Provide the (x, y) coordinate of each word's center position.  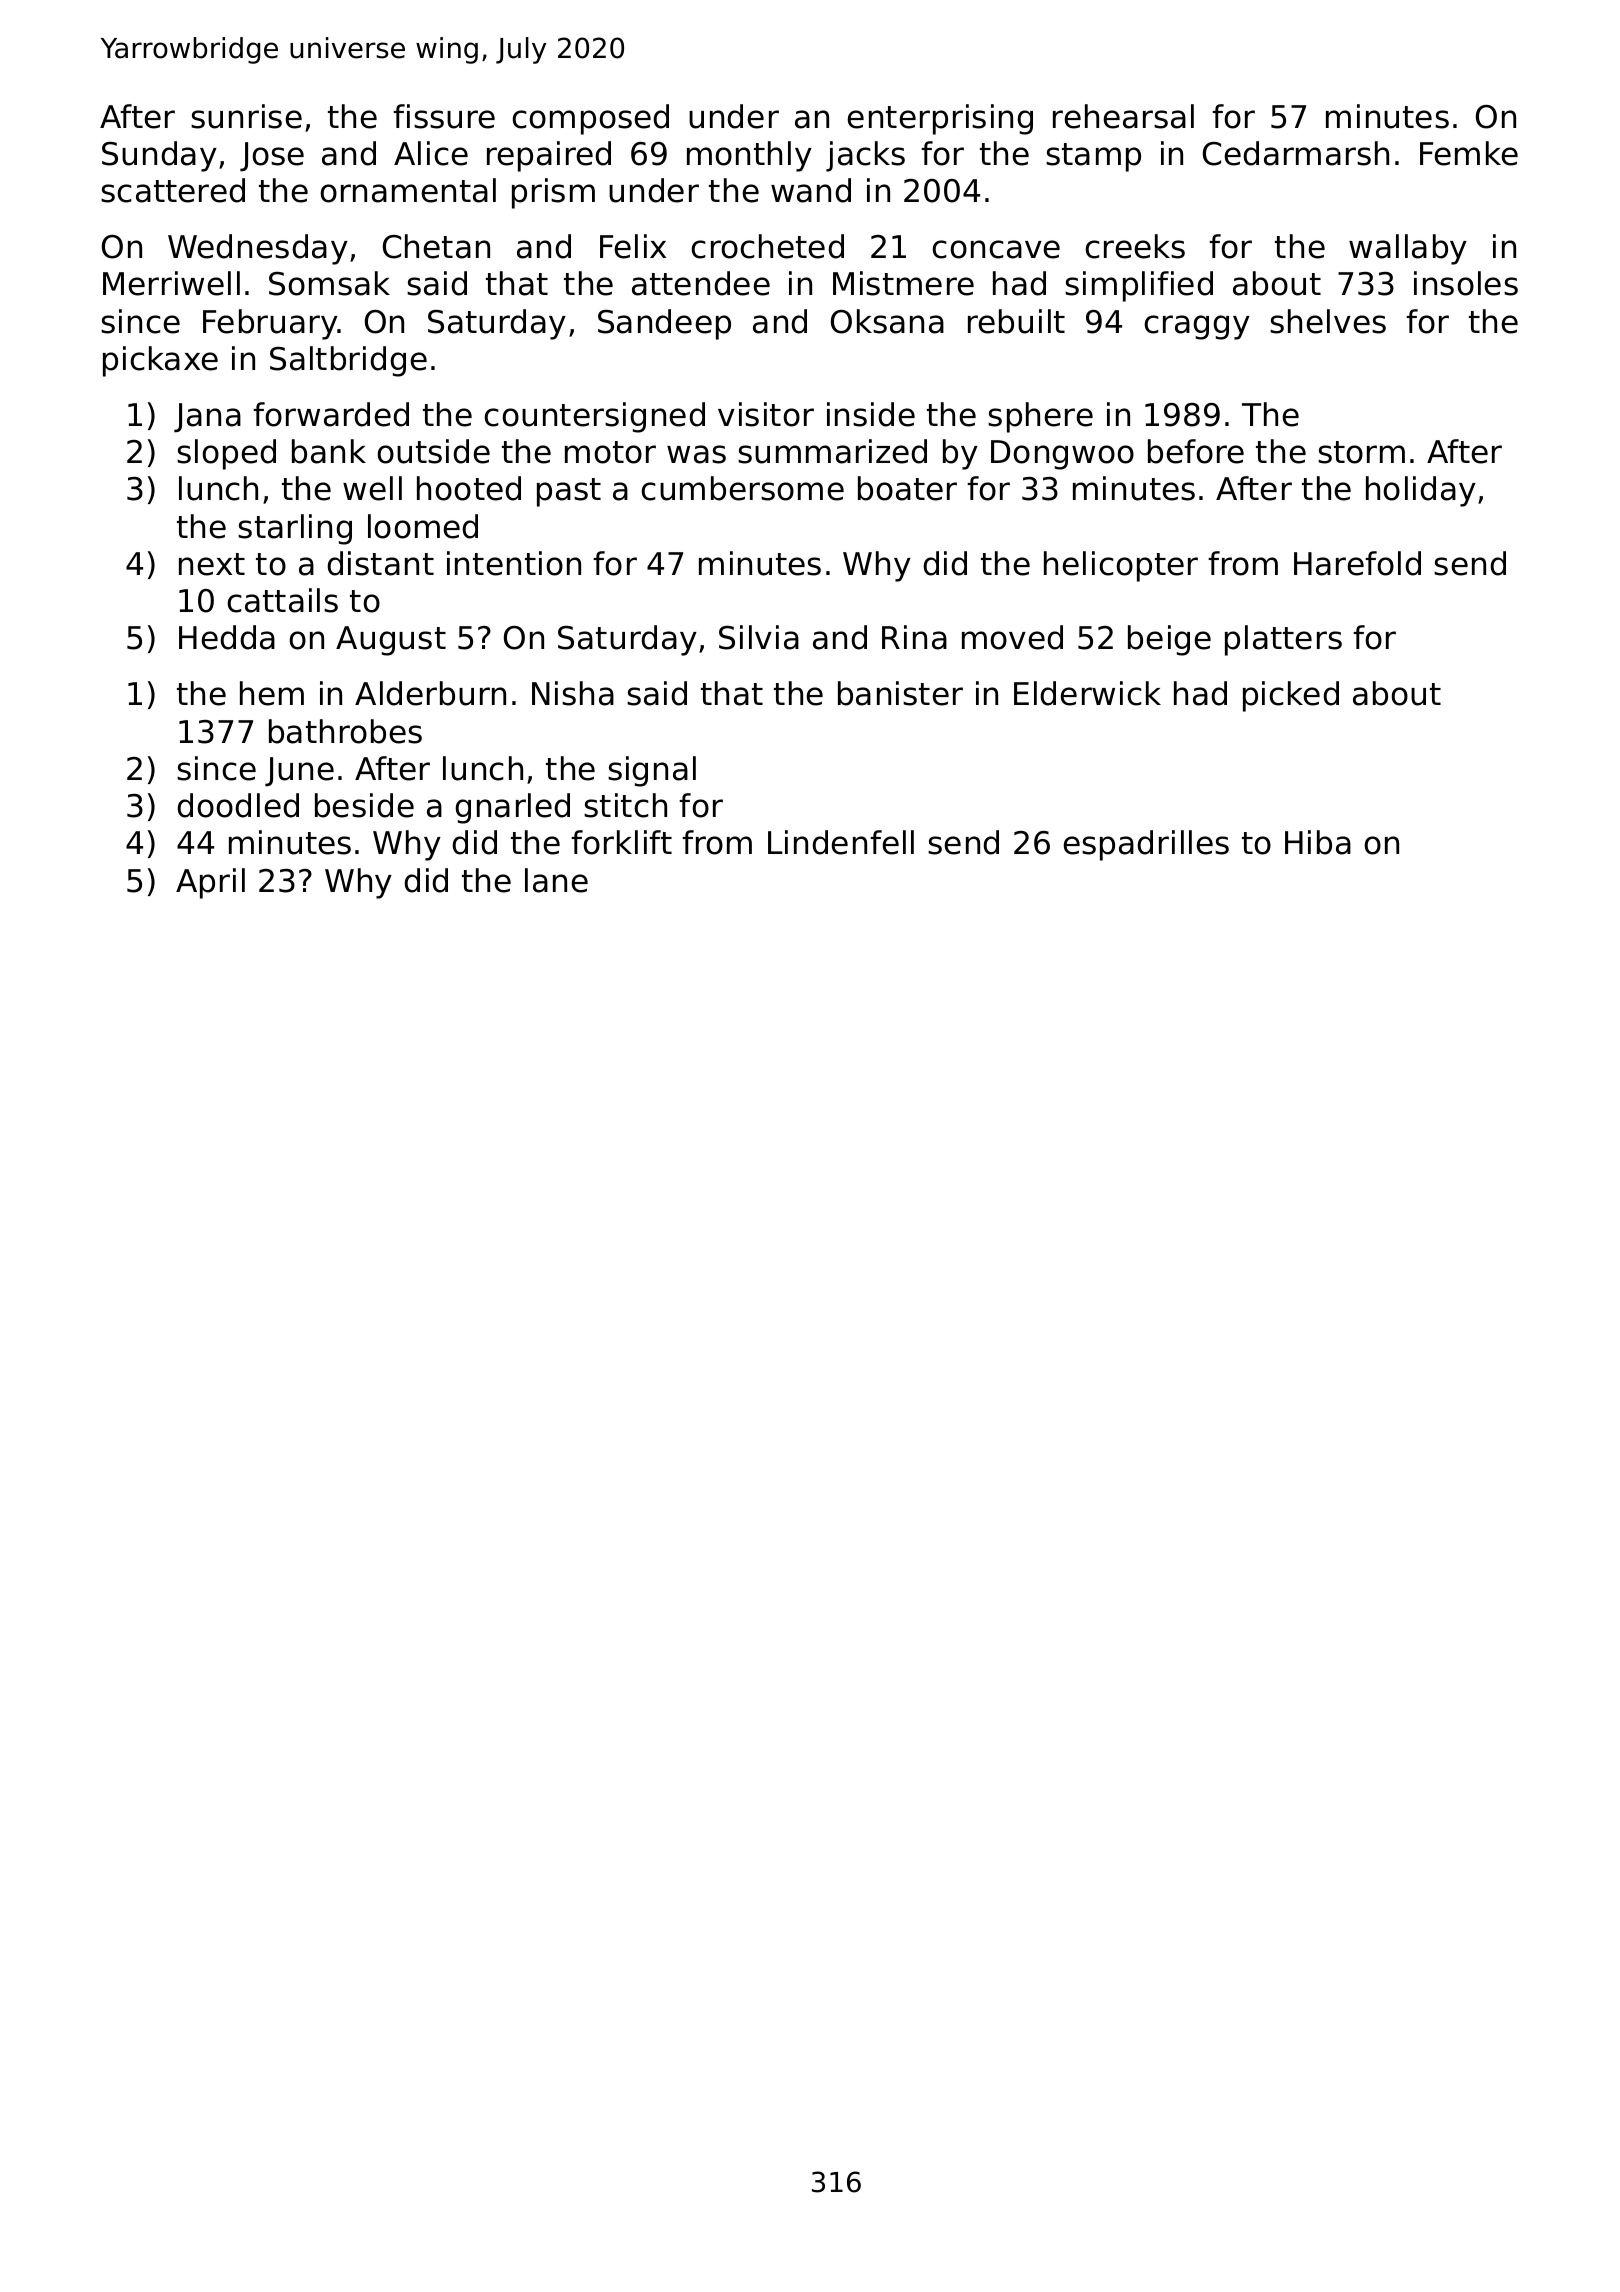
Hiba (1318, 842)
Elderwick (1087, 693)
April (210, 883)
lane (556, 880)
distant (380, 563)
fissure (444, 116)
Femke (1469, 153)
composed (590, 119)
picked (1291, 696)
